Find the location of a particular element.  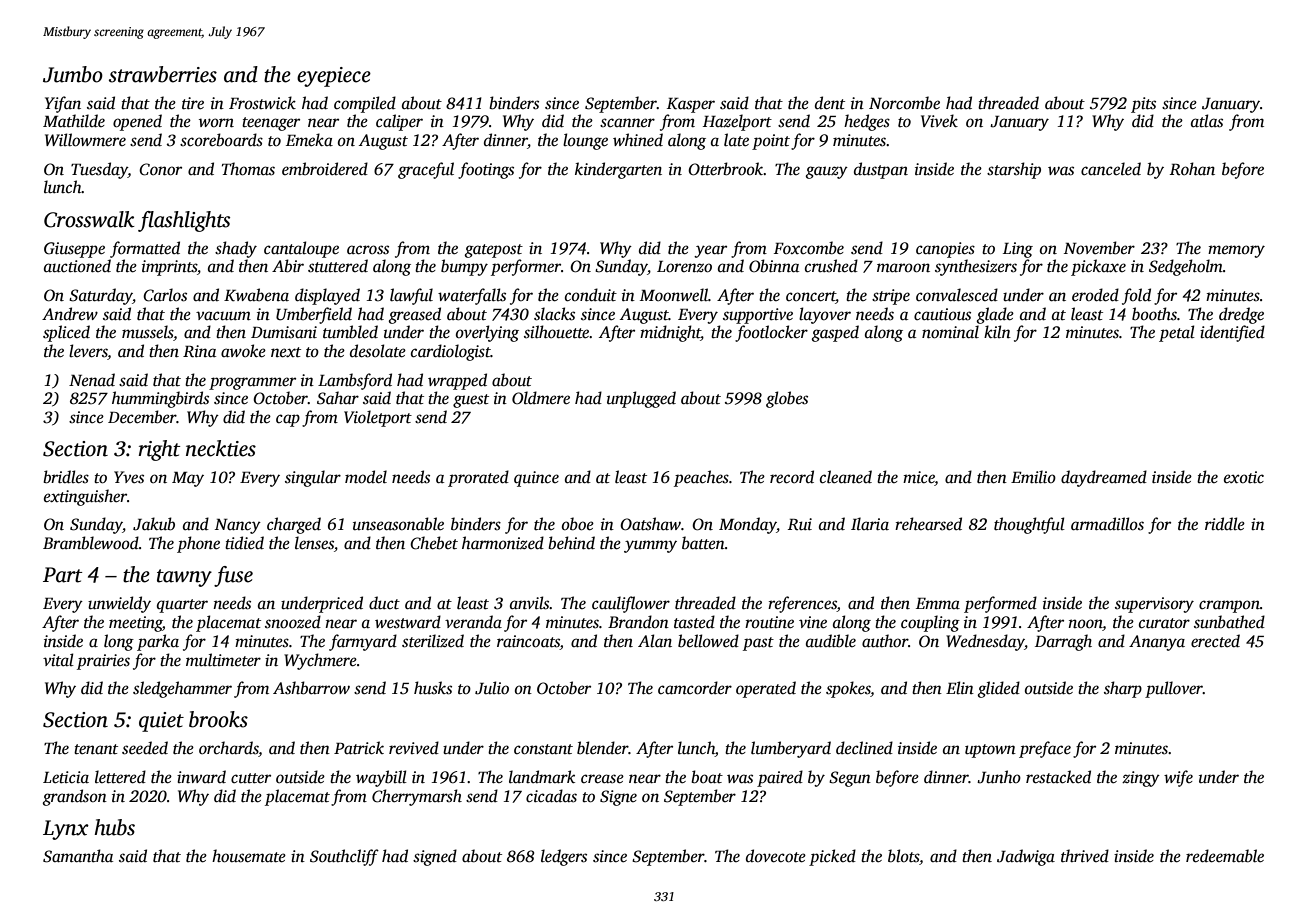

ledgers is located at coordinates (564, 857).
